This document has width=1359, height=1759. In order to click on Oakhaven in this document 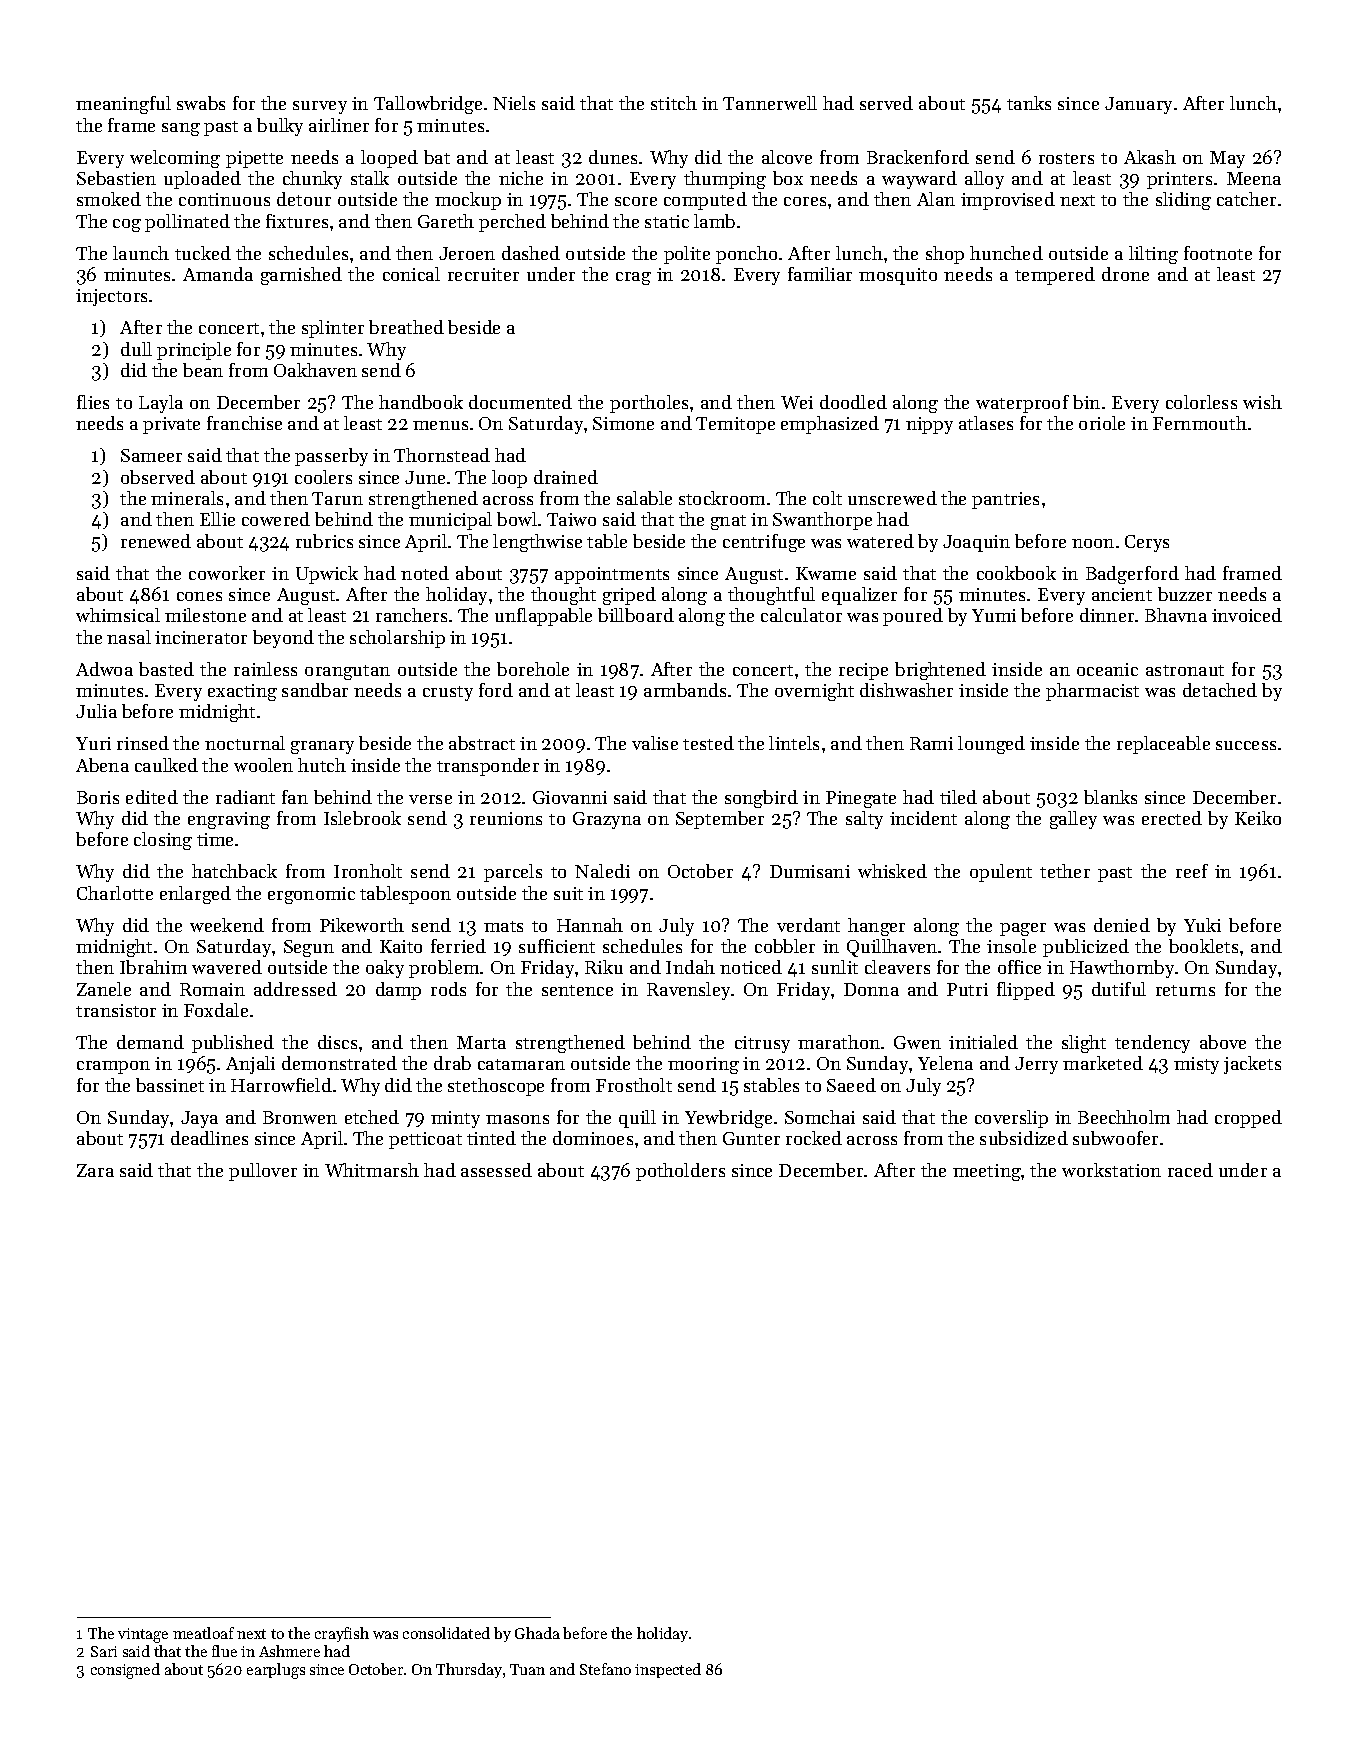, I will do `click(315, 370)`.
